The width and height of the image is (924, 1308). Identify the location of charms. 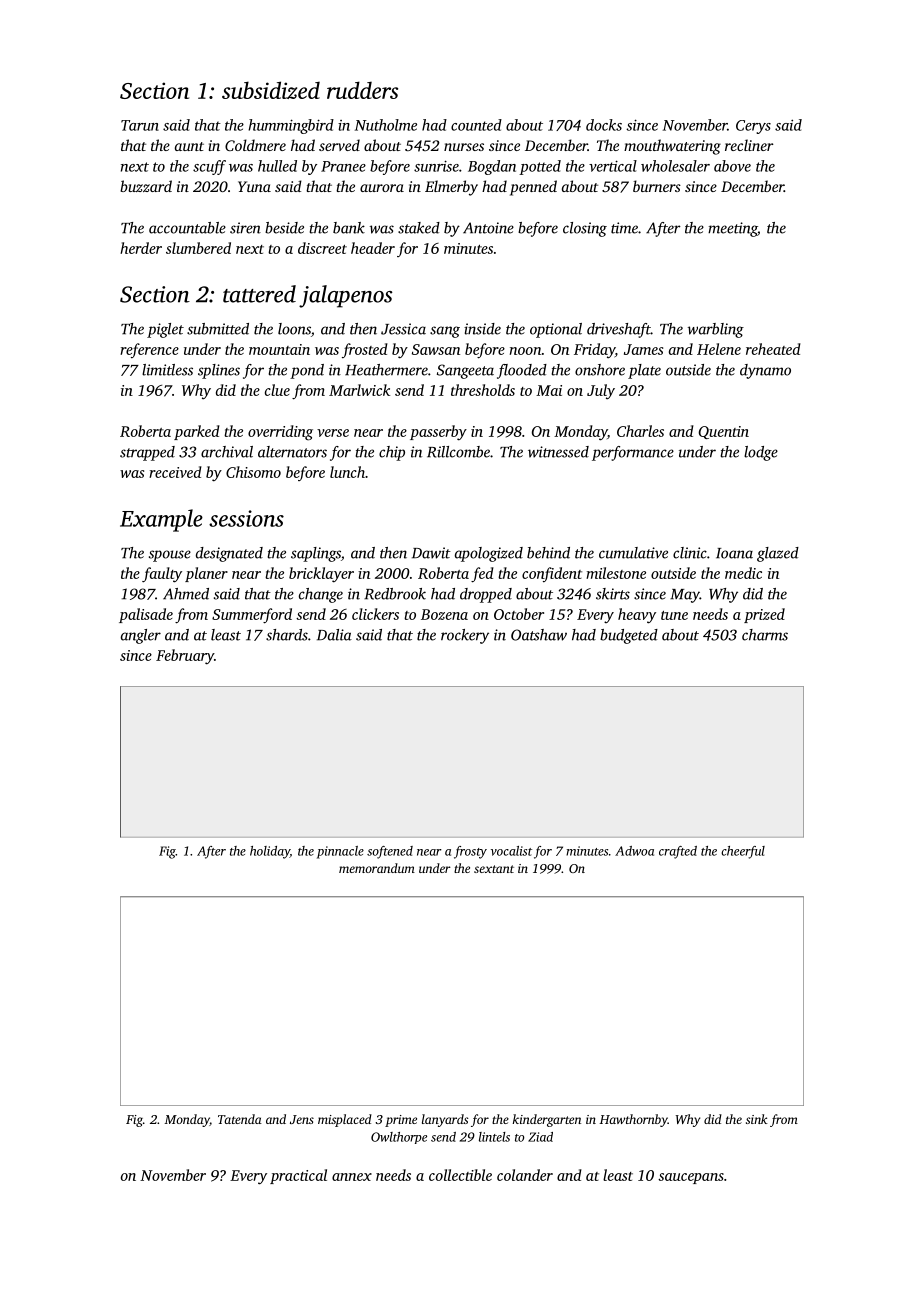
(765, 635).
